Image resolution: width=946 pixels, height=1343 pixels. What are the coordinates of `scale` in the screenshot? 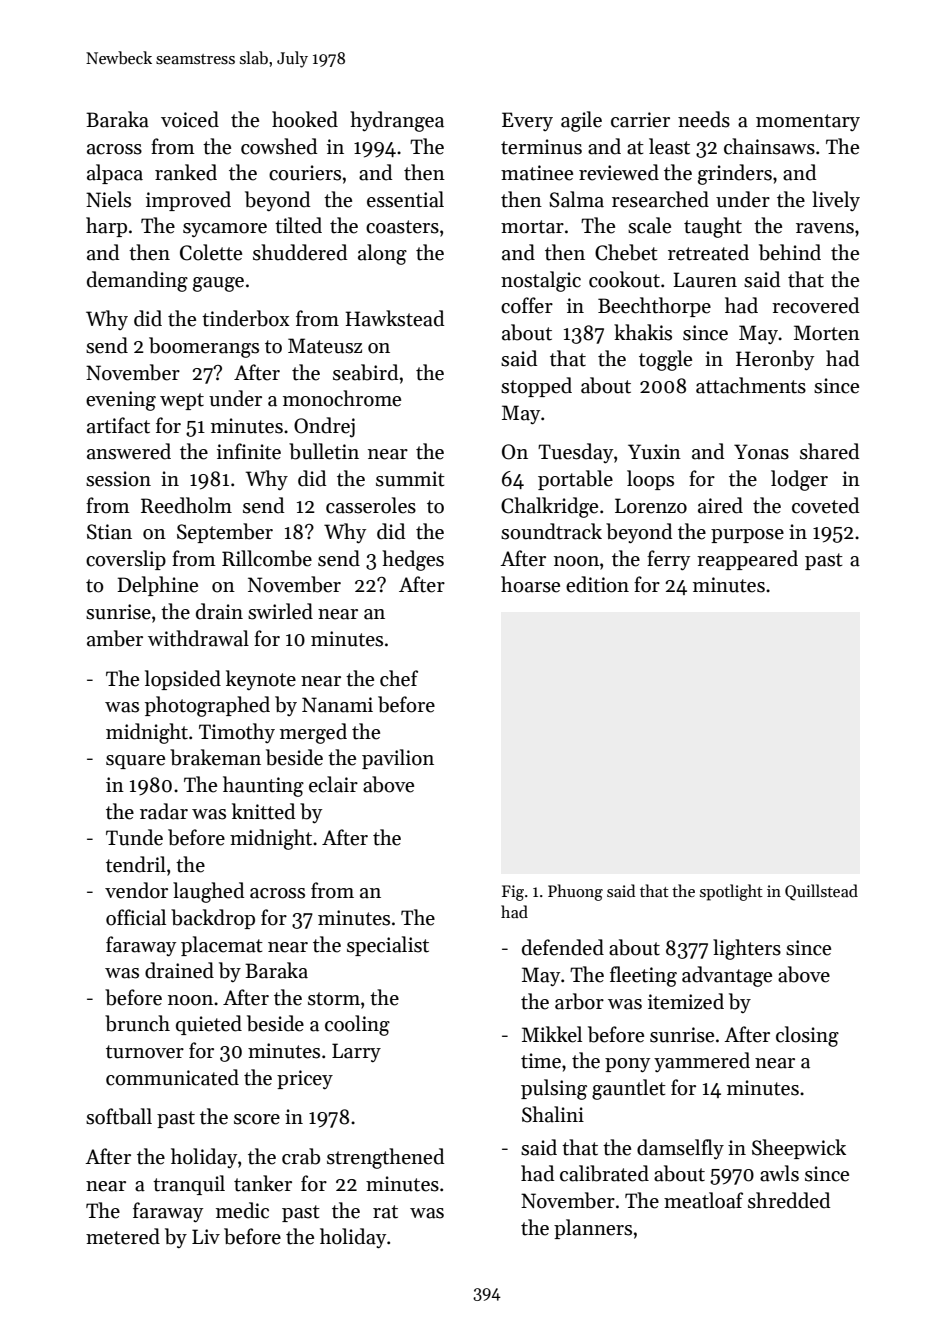 It's located at (649, 225).
